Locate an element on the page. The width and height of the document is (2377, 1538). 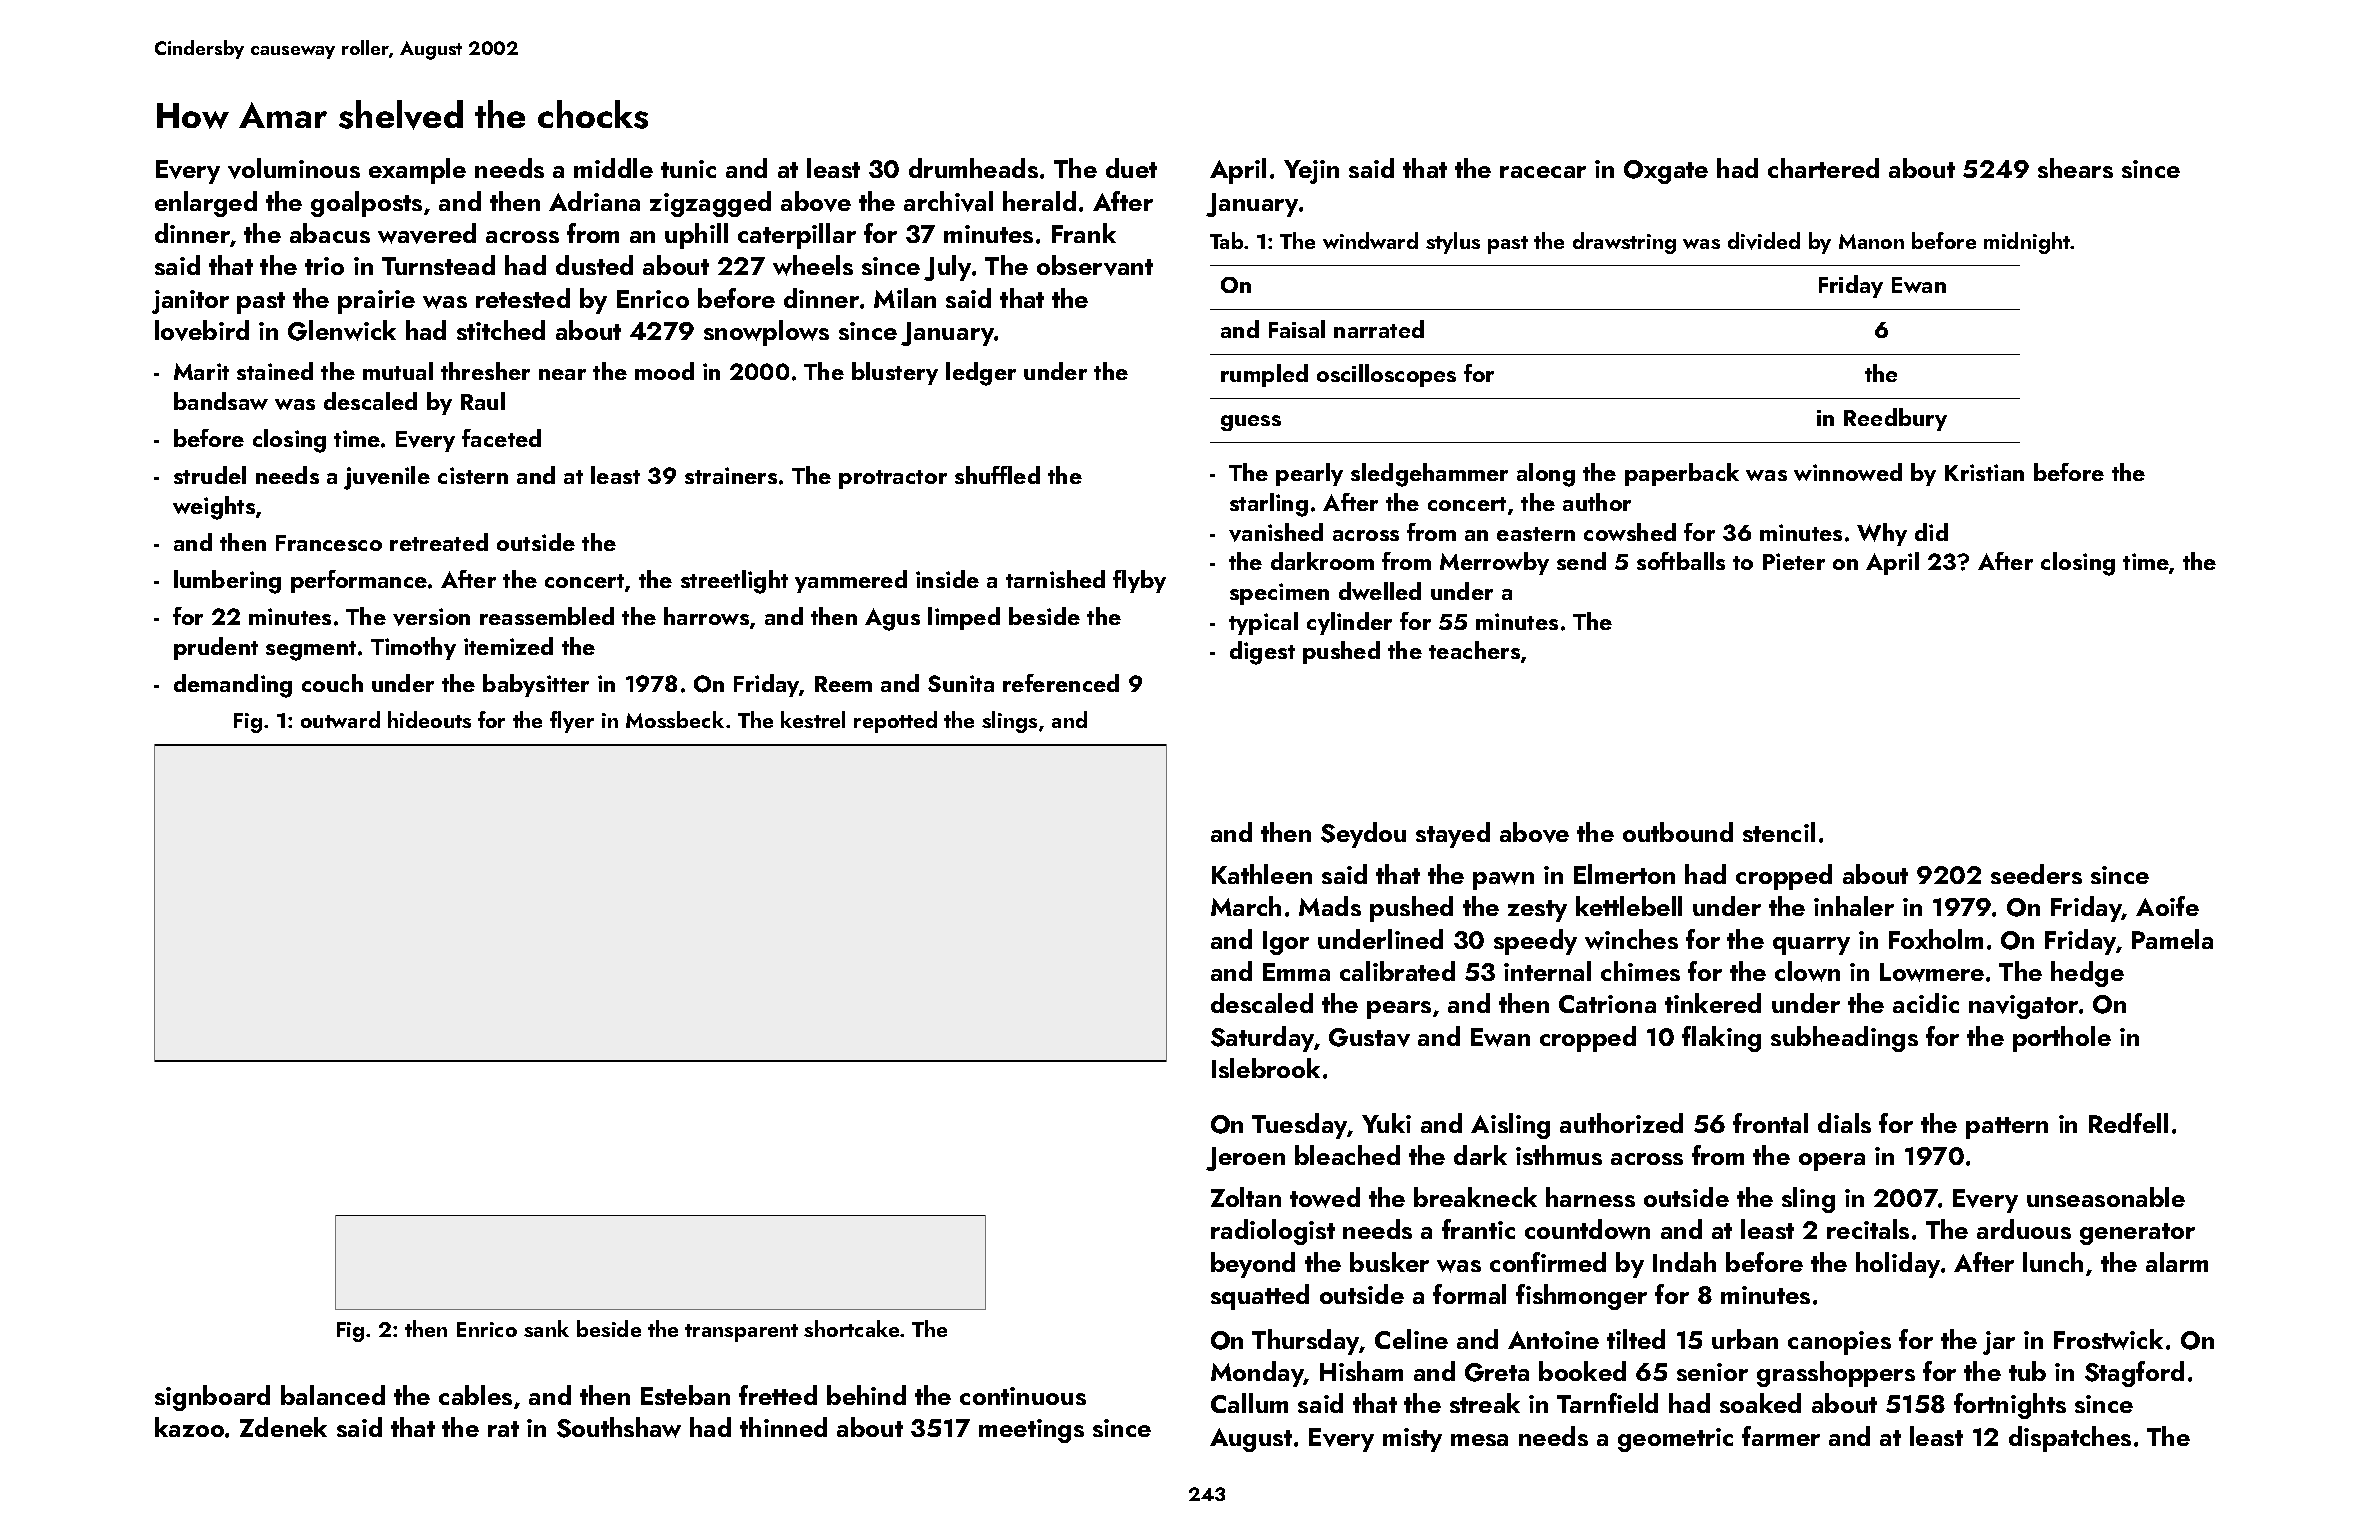
shears is located at coordinates (2075, 168).
